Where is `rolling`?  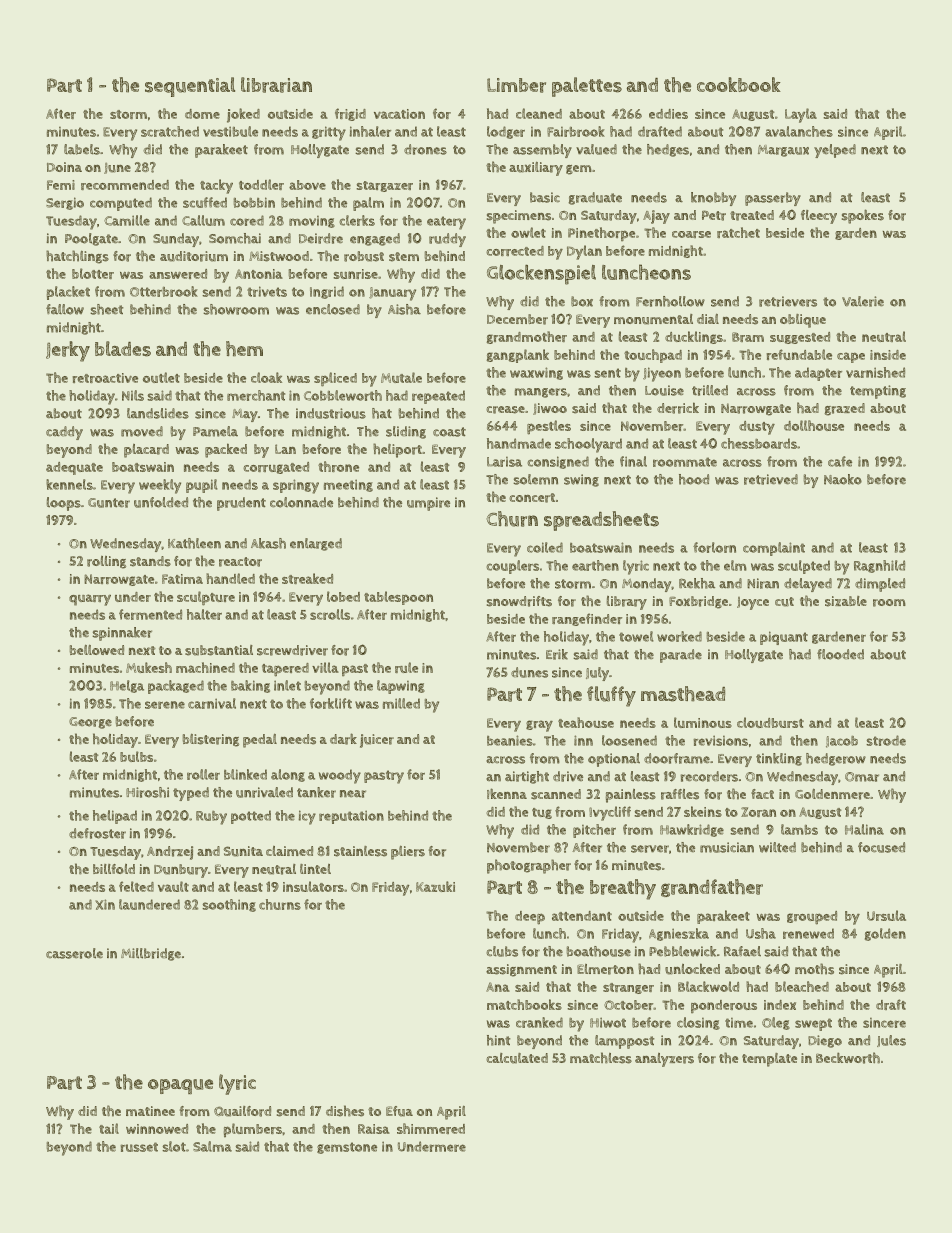
rolling is located at coordinates (106, 562).
